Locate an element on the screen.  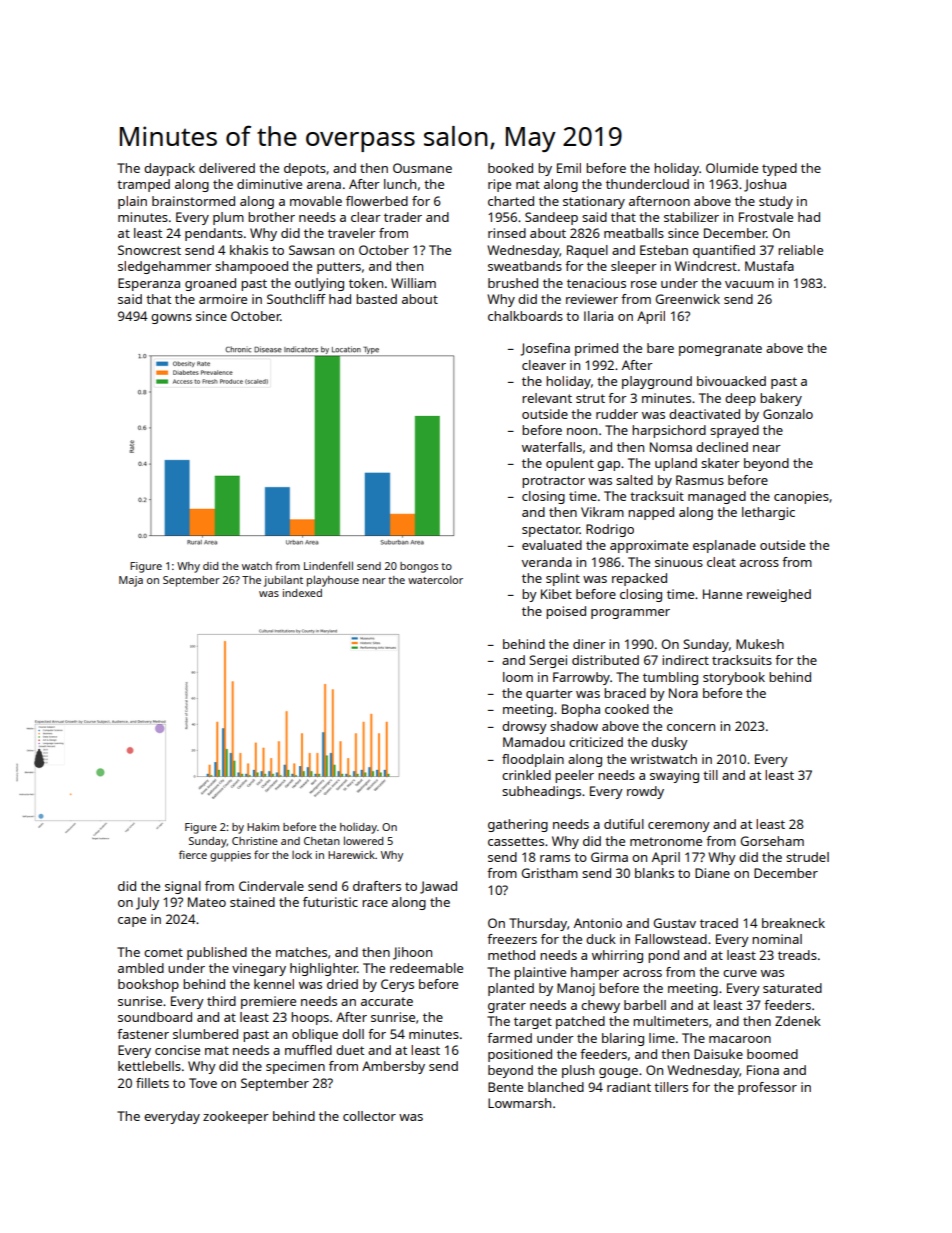
premiere is located at coordinates (268, 1002).
